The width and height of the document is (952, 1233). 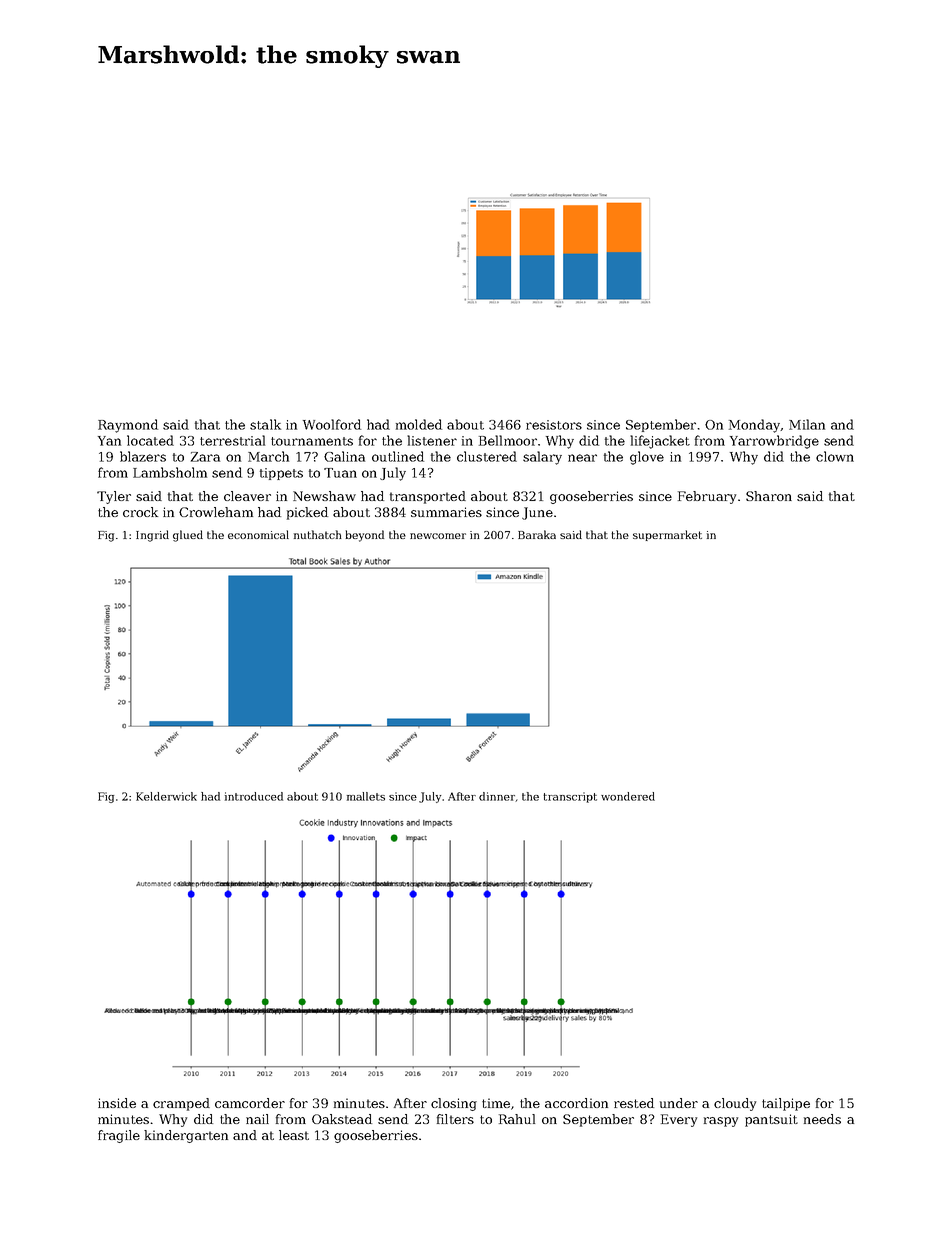 I want to click on beyond, so click(x=364, y=536).
